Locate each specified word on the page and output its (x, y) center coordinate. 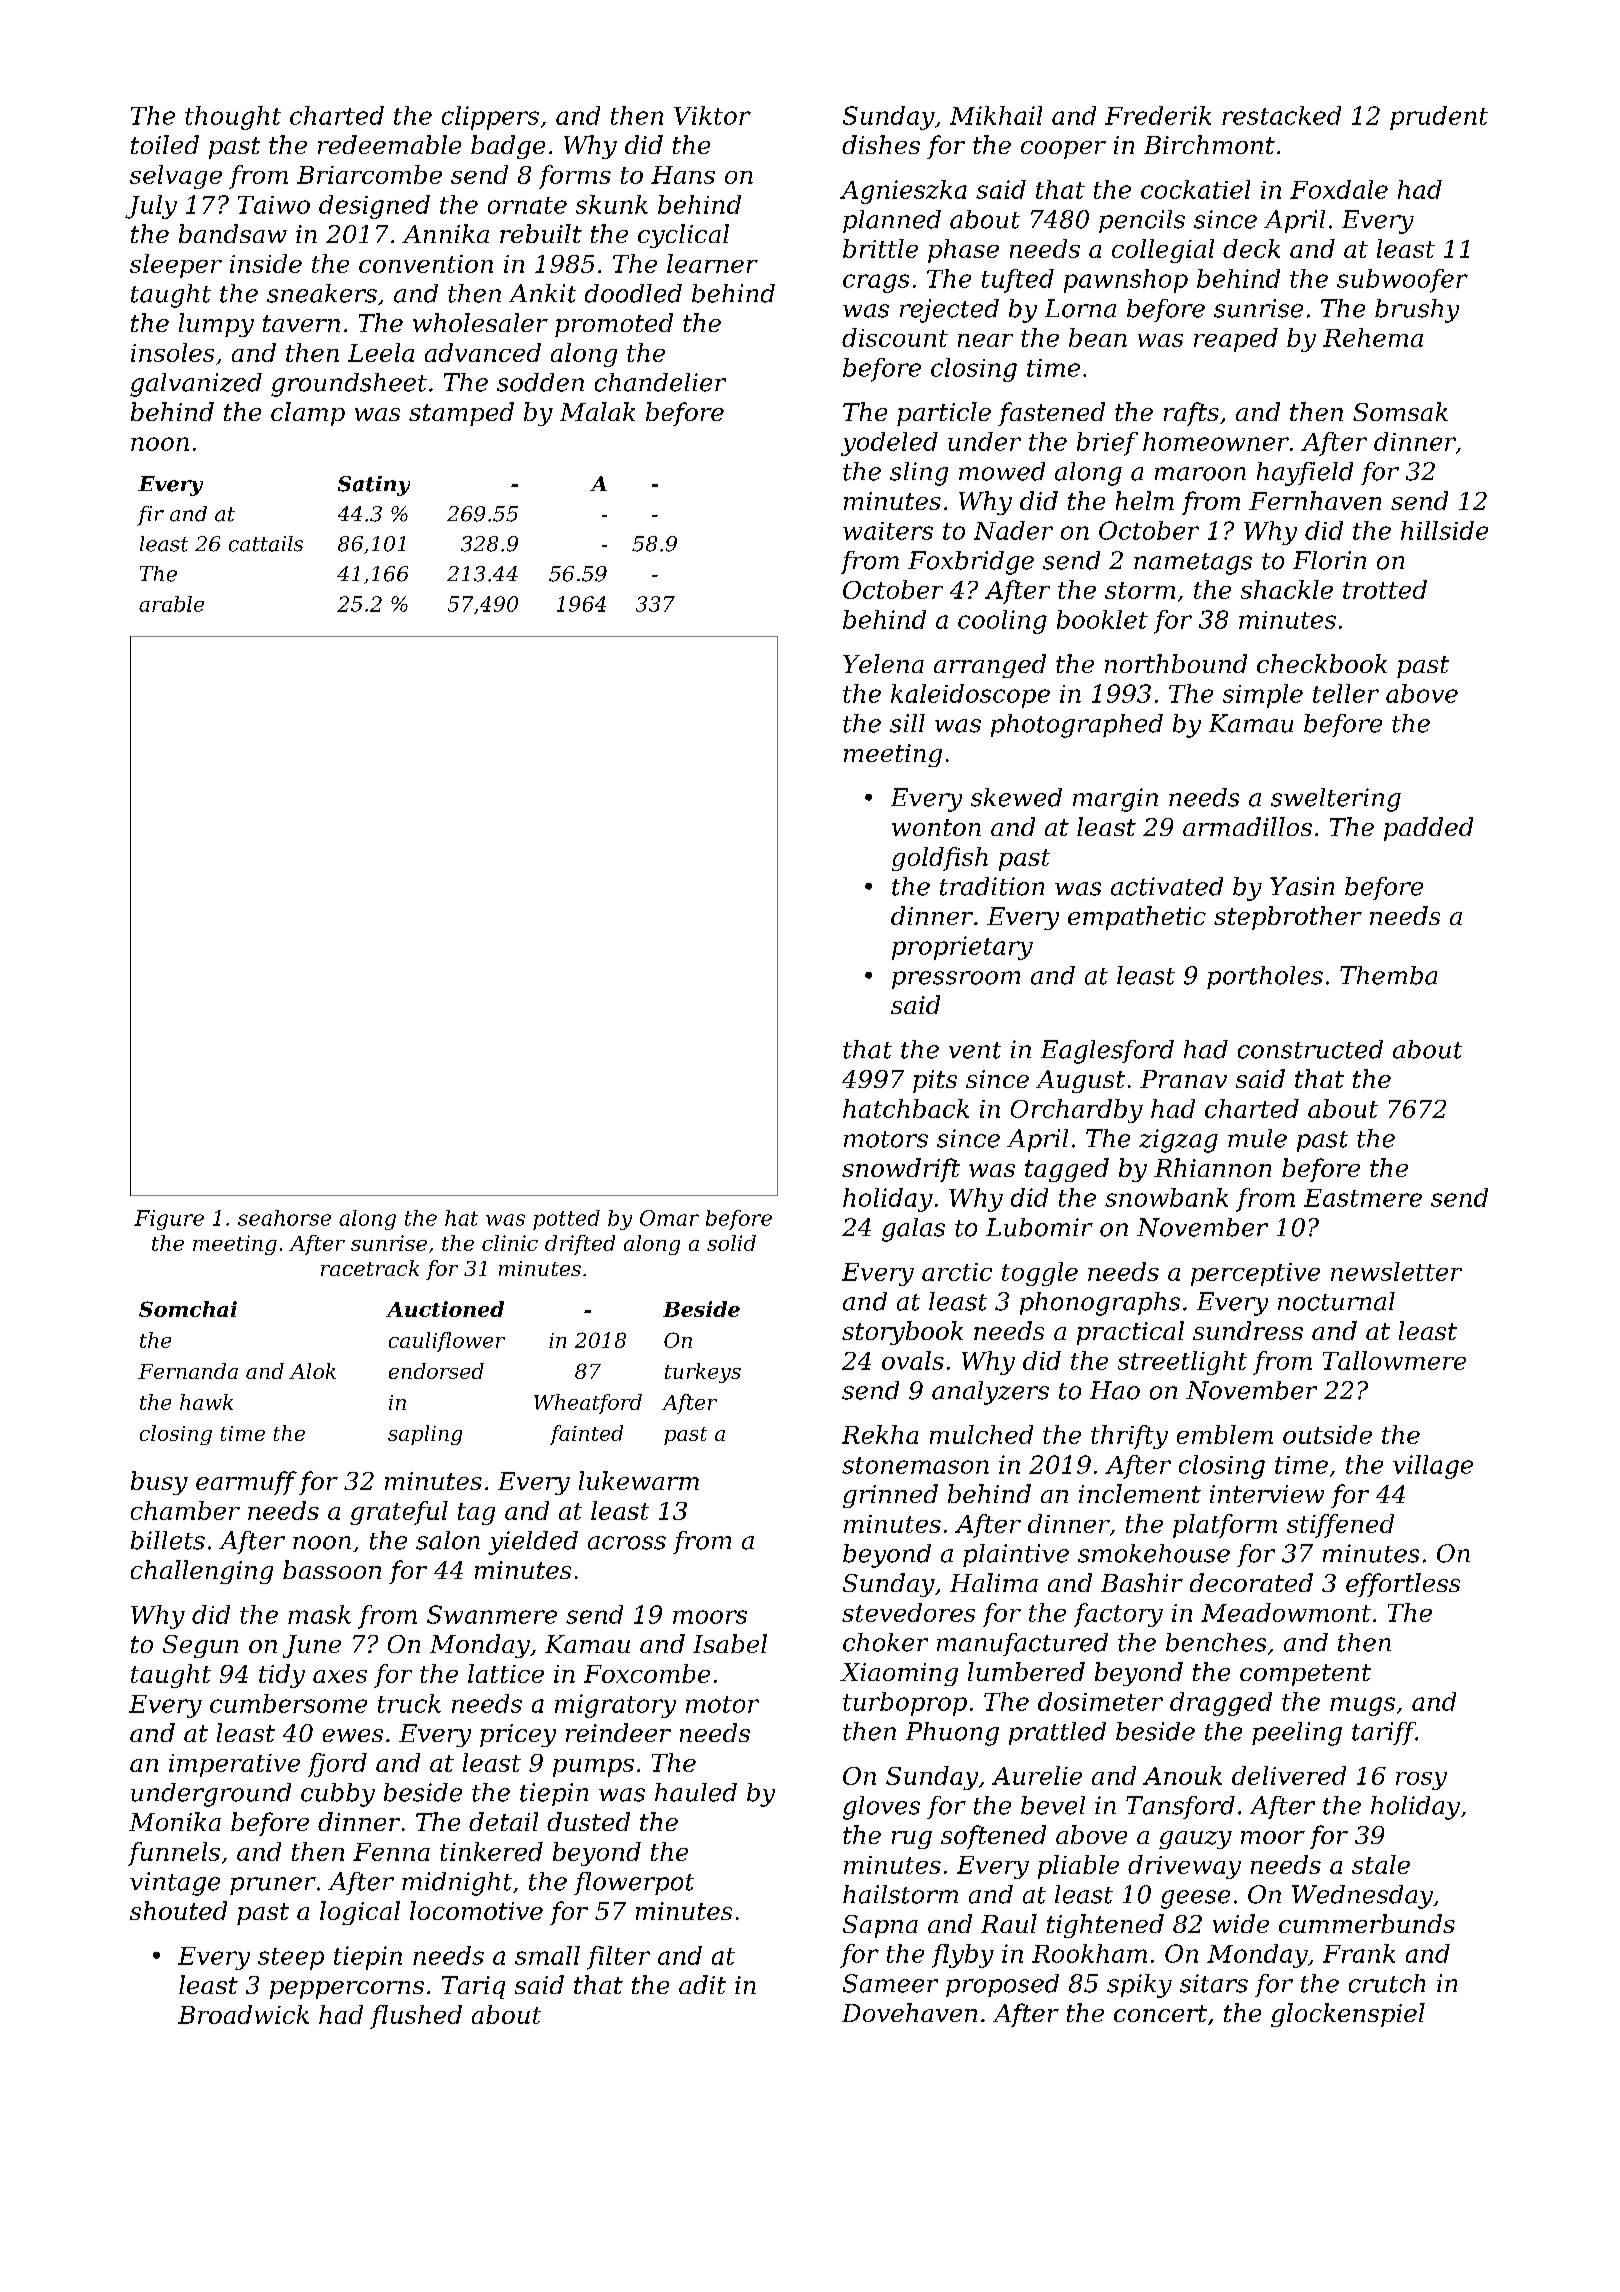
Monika (175, 1821)
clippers (490, 118)
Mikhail (996, 115)
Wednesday (1362, 1897)
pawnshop (1126, 281)
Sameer (890, 1983)
